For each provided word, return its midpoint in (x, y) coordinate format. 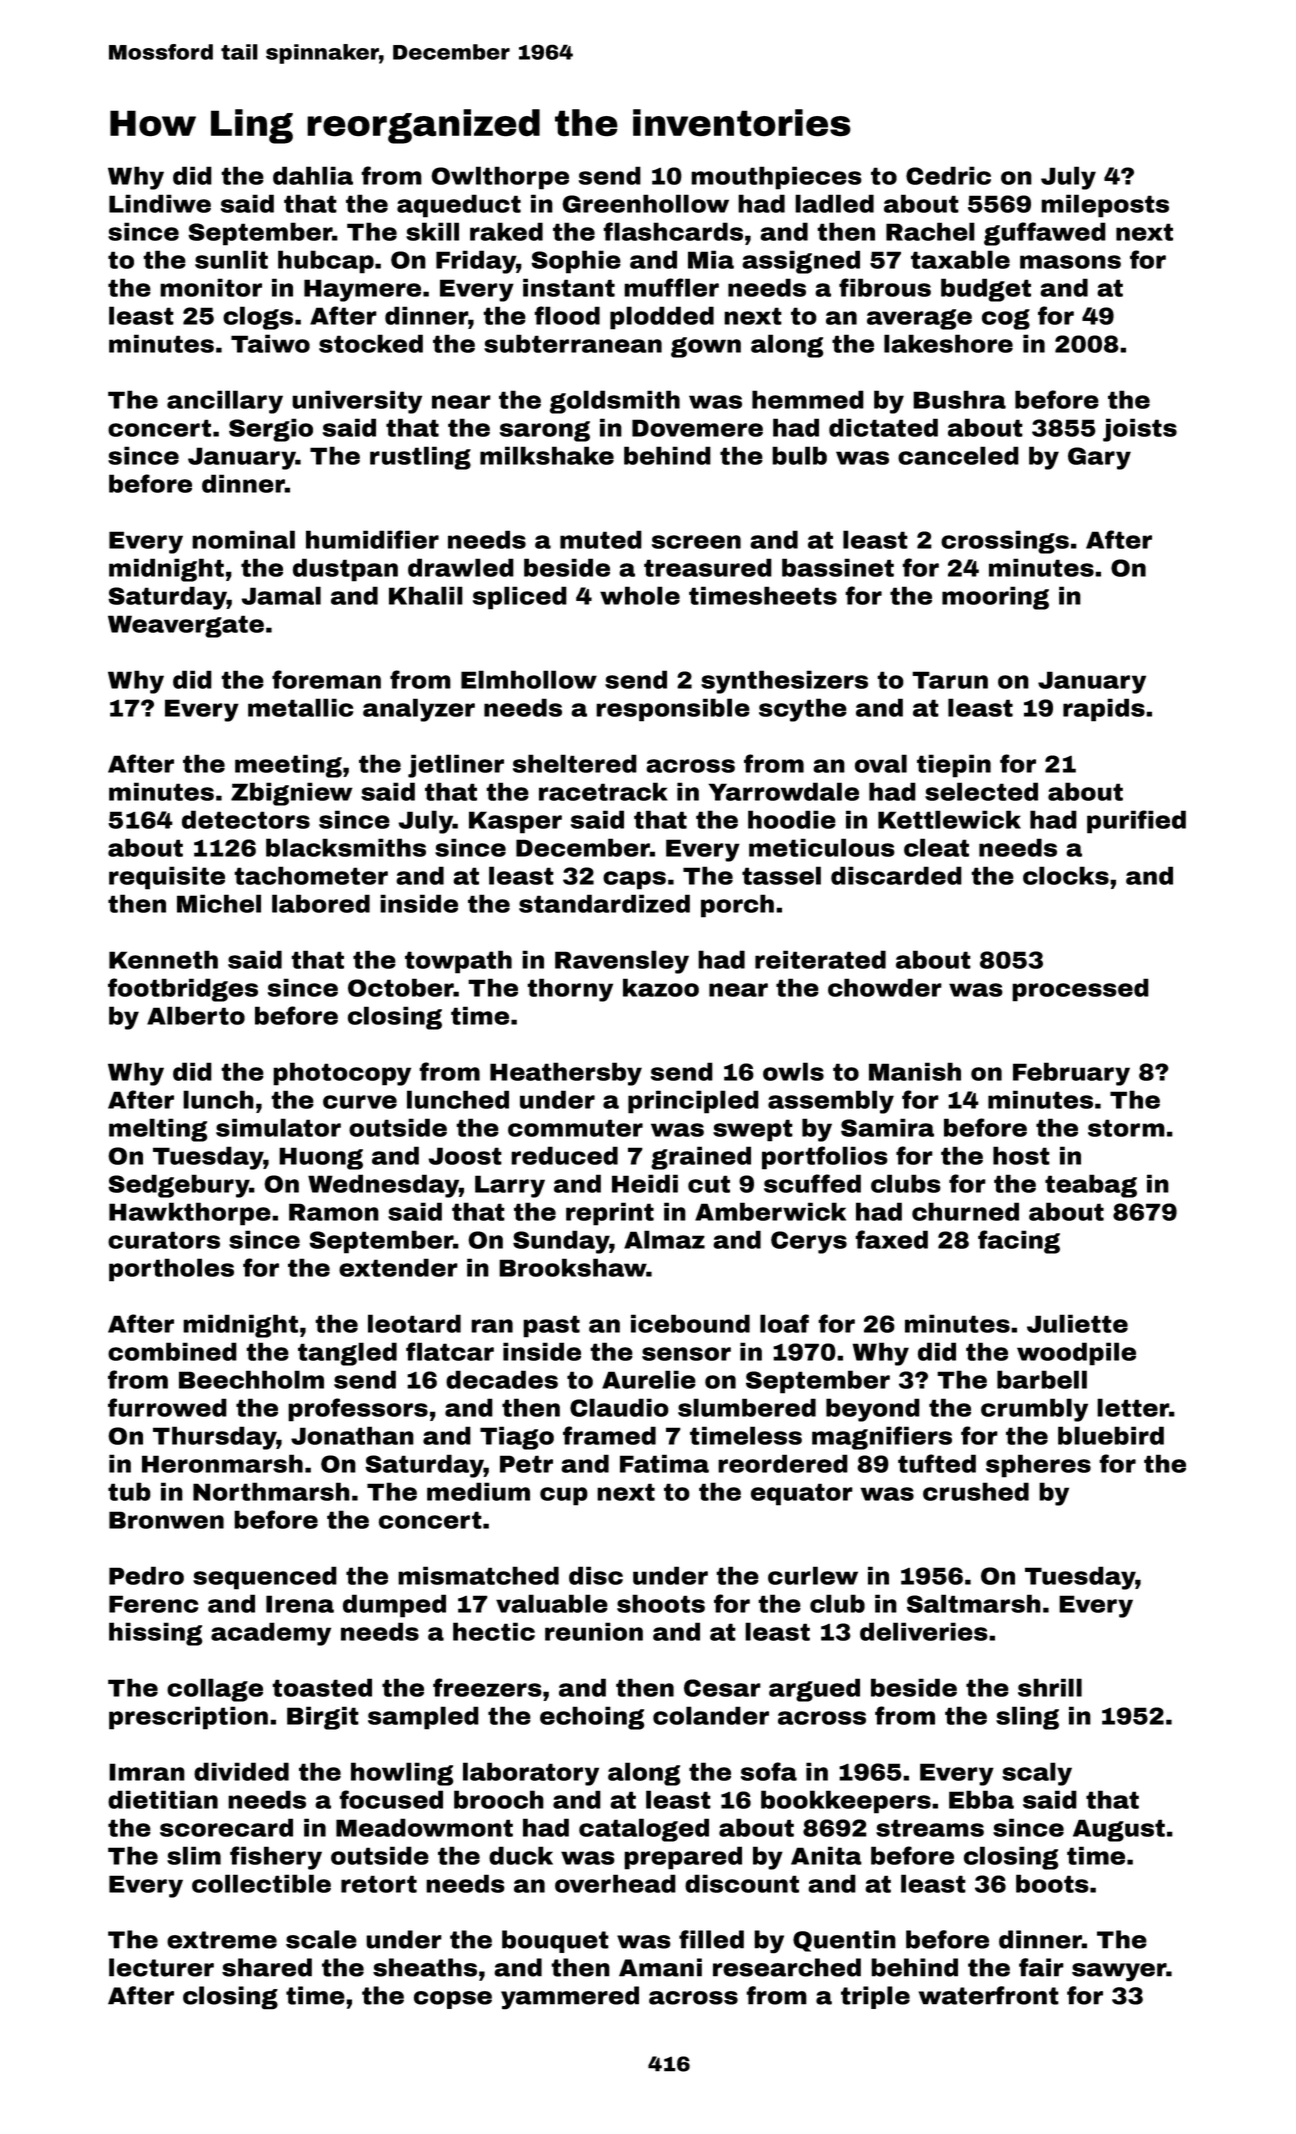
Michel (219, 903)
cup (564, 1496)
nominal (243, 539)
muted (601, 539)
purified (1136, 822)
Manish (915, 1071)
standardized (604, 903)
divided (241, 1771)
